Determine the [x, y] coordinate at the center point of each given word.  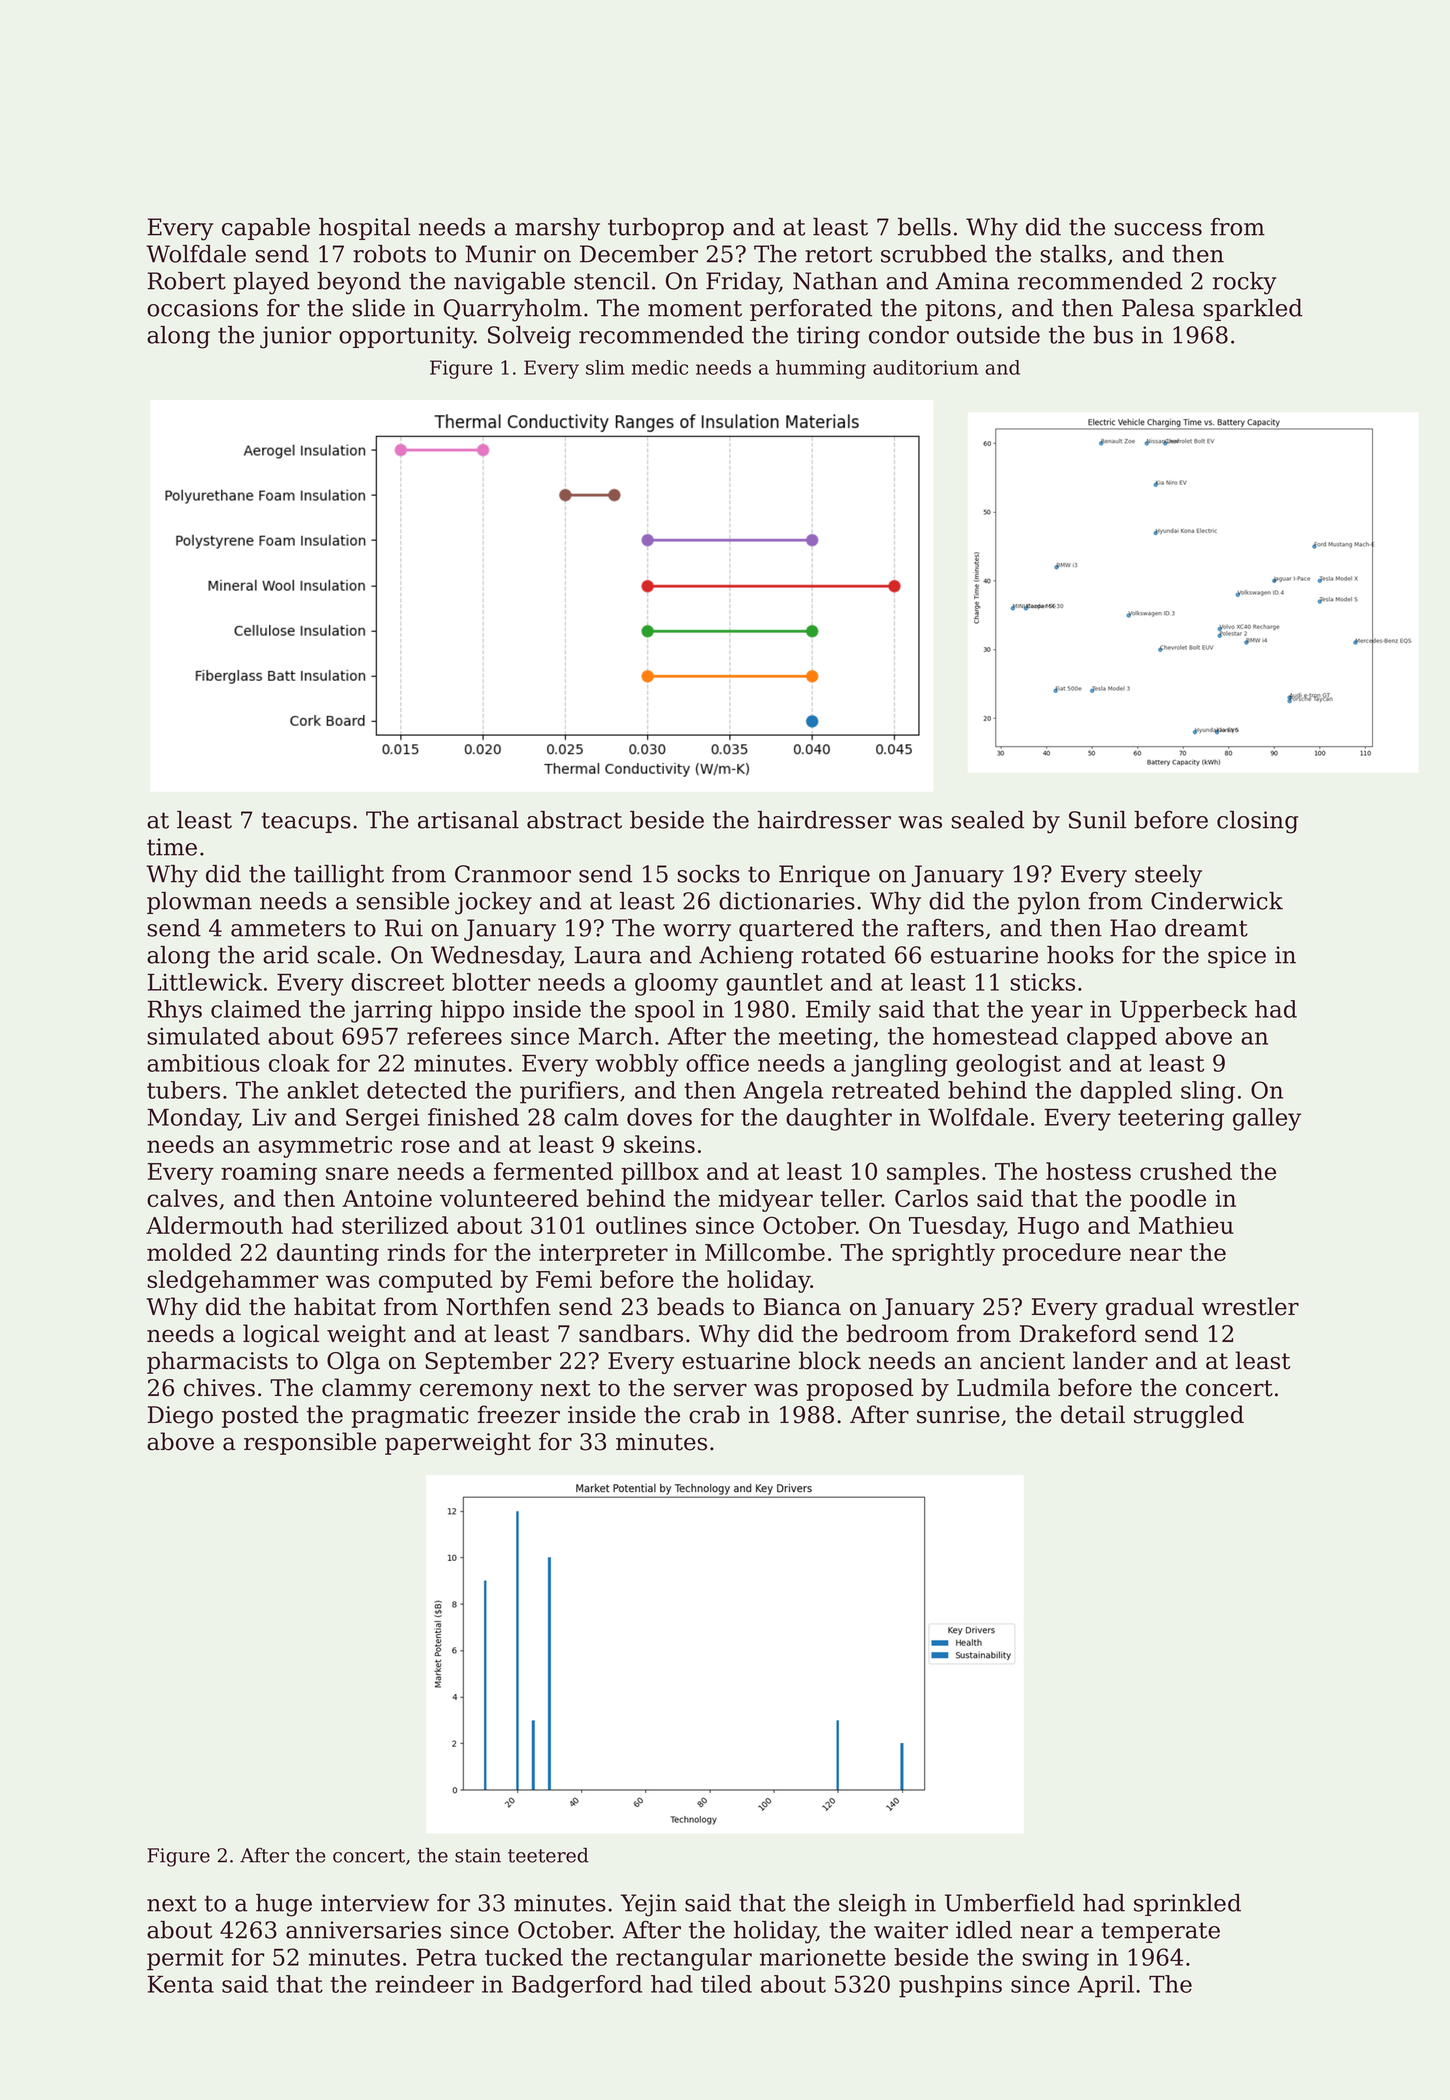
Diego [180, 1417]
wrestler [1250, 1306]
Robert [187, 281]
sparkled [1253, 310]
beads [690, 1306]
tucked [524, 1957]
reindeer [424, 1984]
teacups [306, 822]
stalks [1073, 254]
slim [605, 367]
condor [909, 335]
